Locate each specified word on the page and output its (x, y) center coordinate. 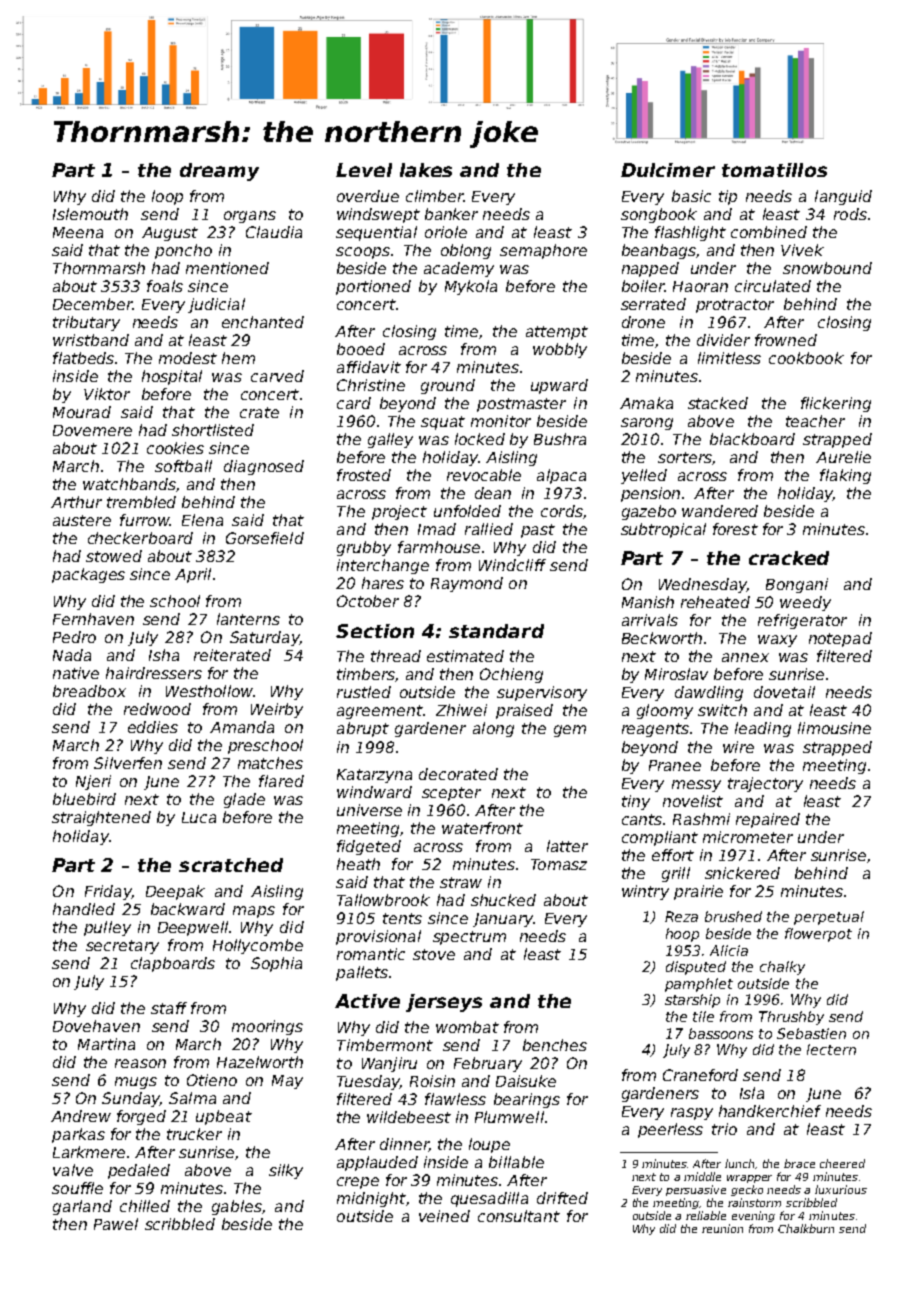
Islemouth (90, 214)
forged (141, 1117)
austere (82, 520)
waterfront (482, 828)
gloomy (665, 711)
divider (723, 340)
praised (524, 711)
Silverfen (128, 763)
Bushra (560, 439)
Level (364, 170)
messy (696, 786)
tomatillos (774, 170)
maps (254, 912)
